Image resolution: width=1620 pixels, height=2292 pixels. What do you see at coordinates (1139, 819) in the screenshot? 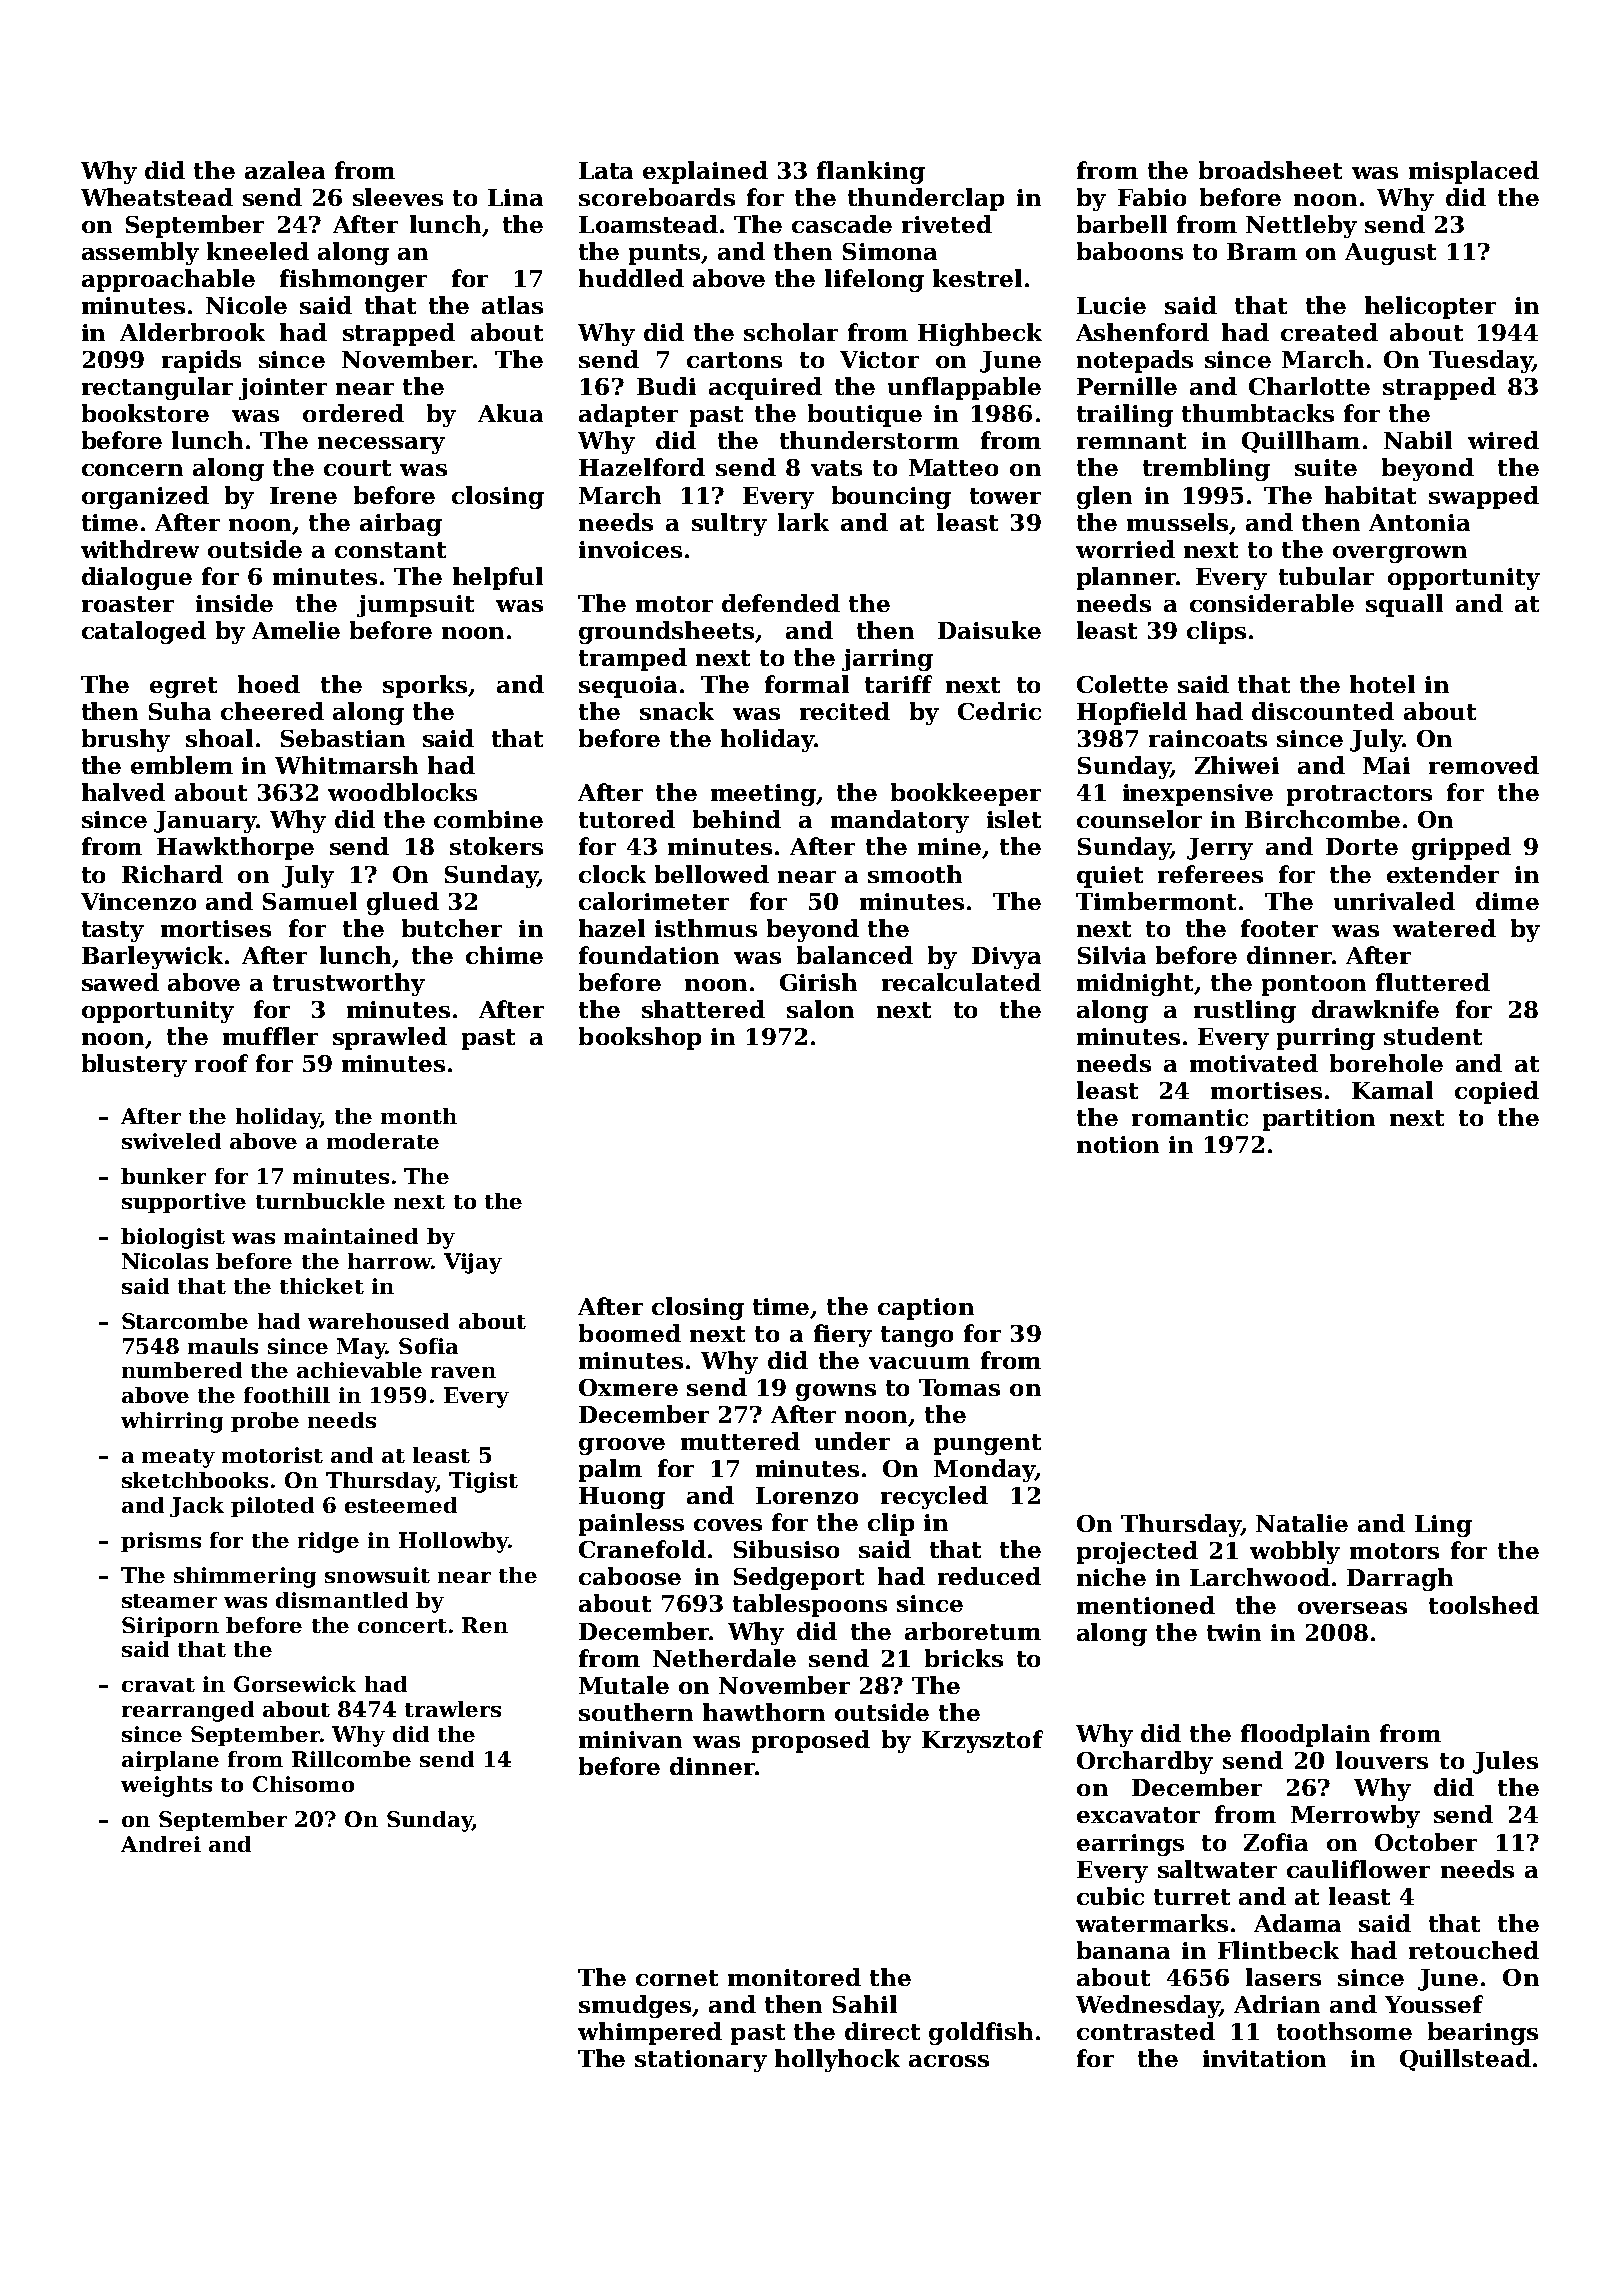
I see `counselor` at bounding box center [1139, 819].
